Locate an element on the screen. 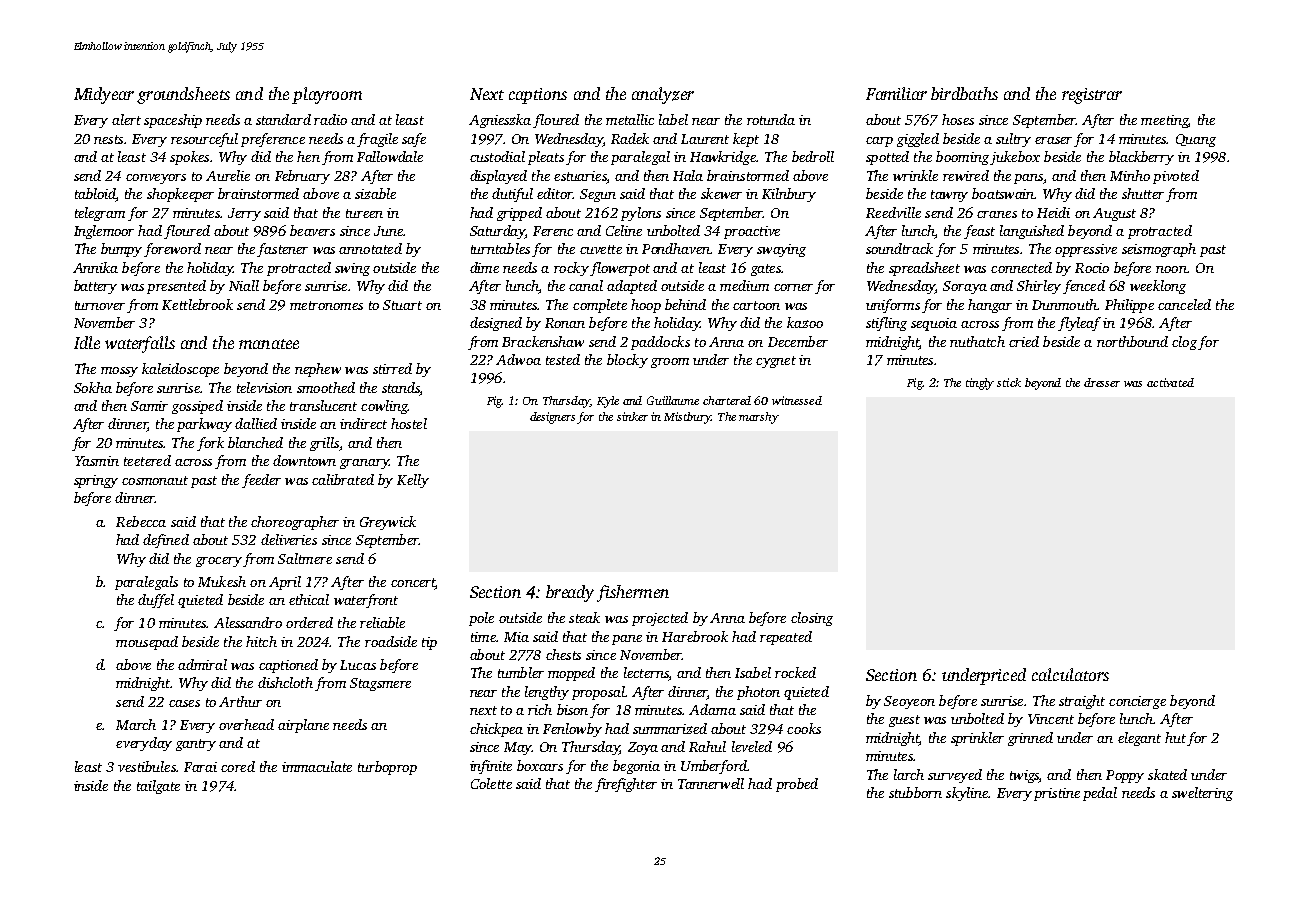  closing is located at coordinates (812, 619).
